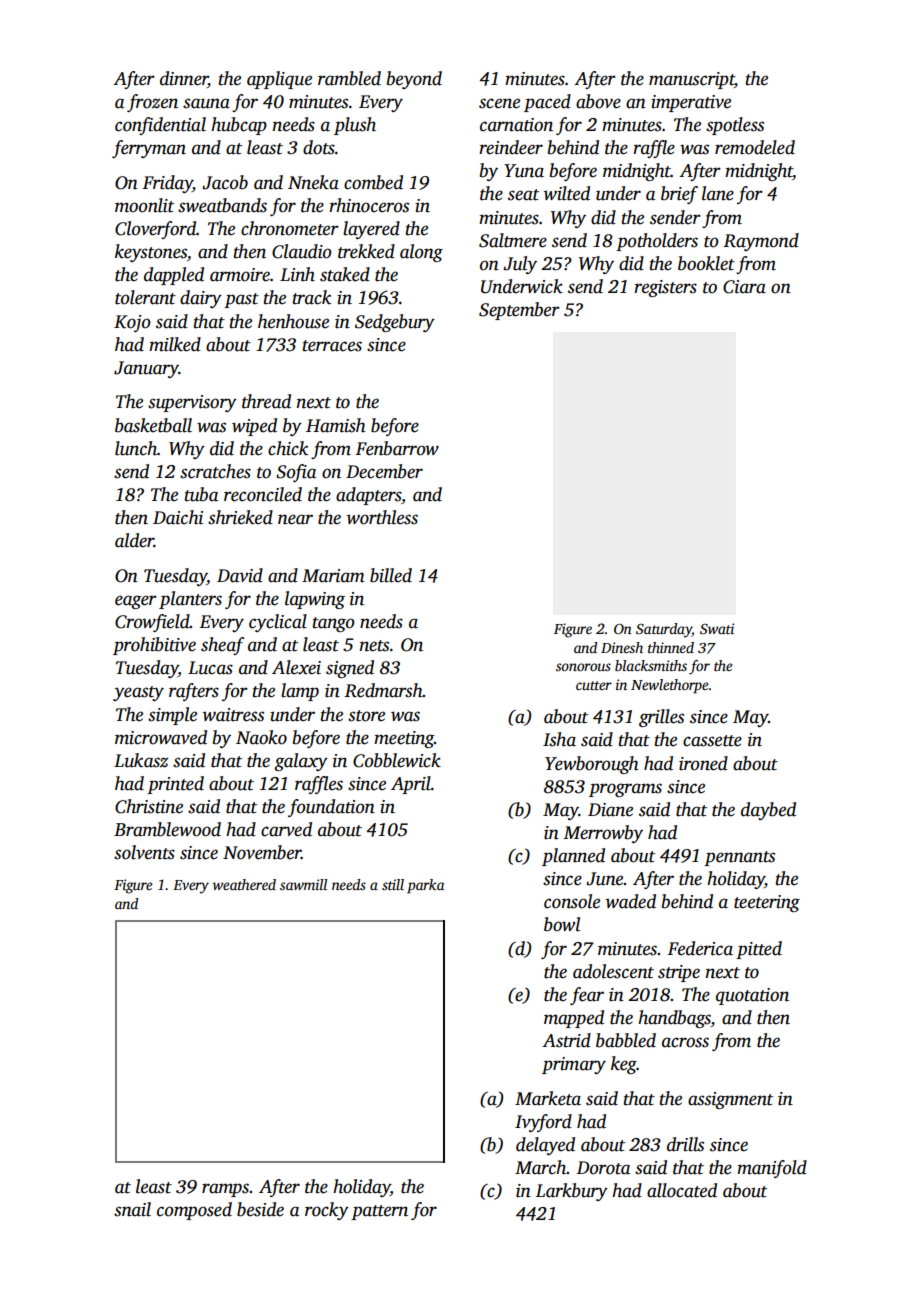 Image resolution: width=924 pixels, height=1308 pixels. Describe the element at coordinates (625, 790) in the document. I see `programs` at that location.
